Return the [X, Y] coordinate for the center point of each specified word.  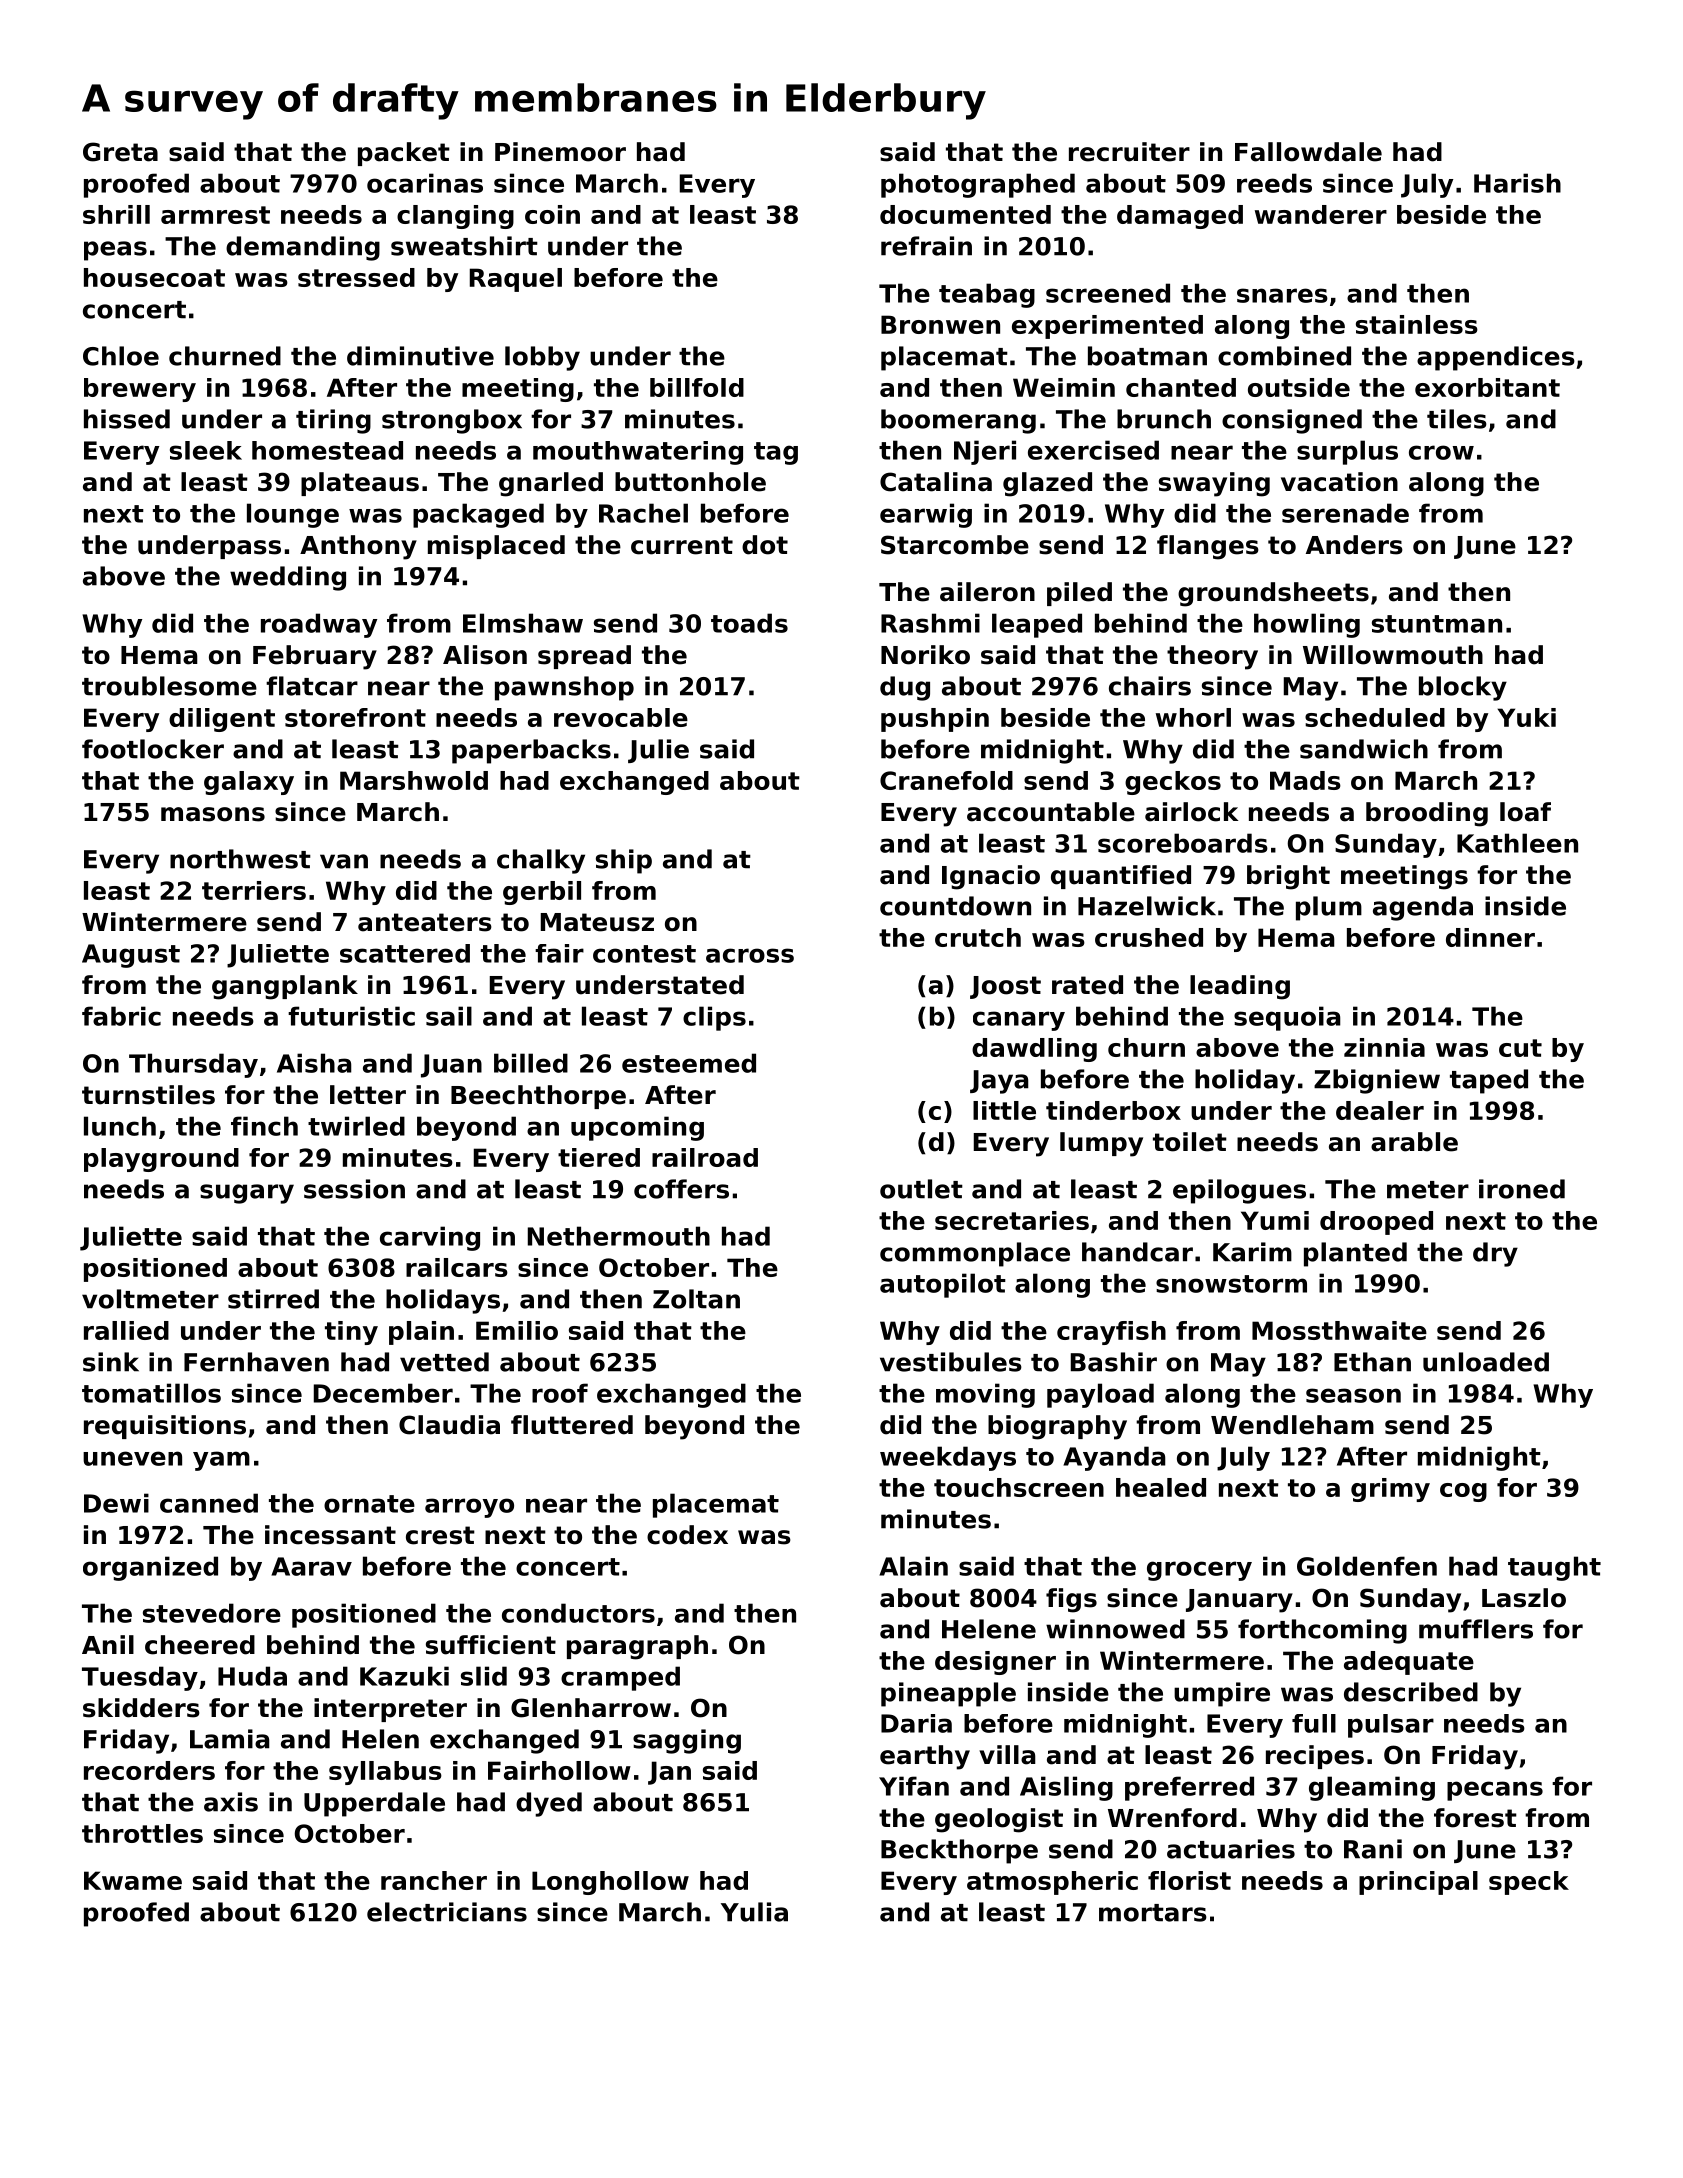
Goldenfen [1367, 1566]
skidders [141, 1708]
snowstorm [1231, 1284]
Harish [1517, 183]
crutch [978, 937]
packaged [478, 515]
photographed [978, 185]
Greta [120, 152]
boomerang [958, 421]
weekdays [948, 1458]
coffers [681, 1189]
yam [221, 1461]
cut [1520, 1048]
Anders [1354, 545]
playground [161, 1160]
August [131, 956]
